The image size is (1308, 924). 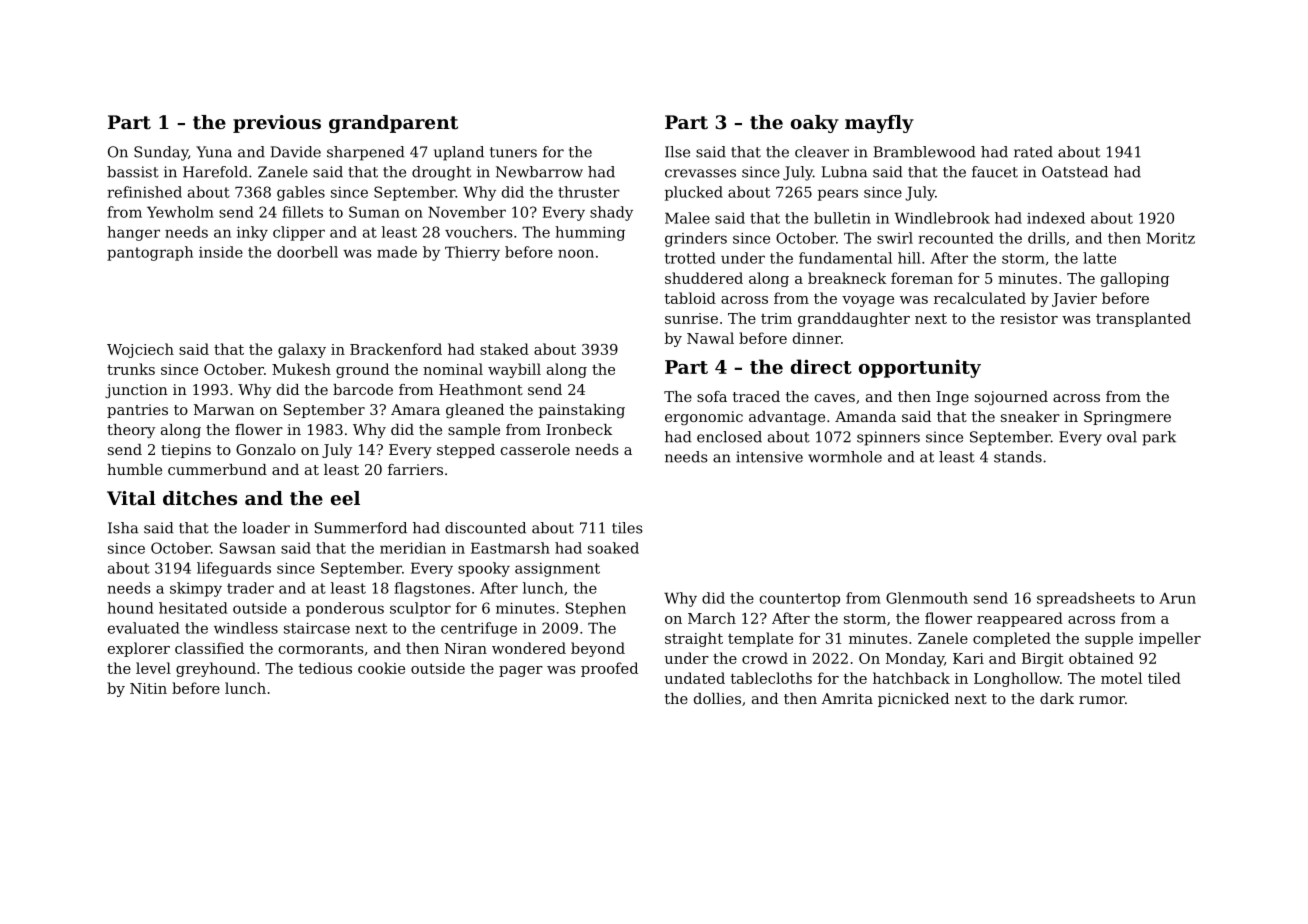 I want to click on ergonomic, so click(x=704, y=418).
